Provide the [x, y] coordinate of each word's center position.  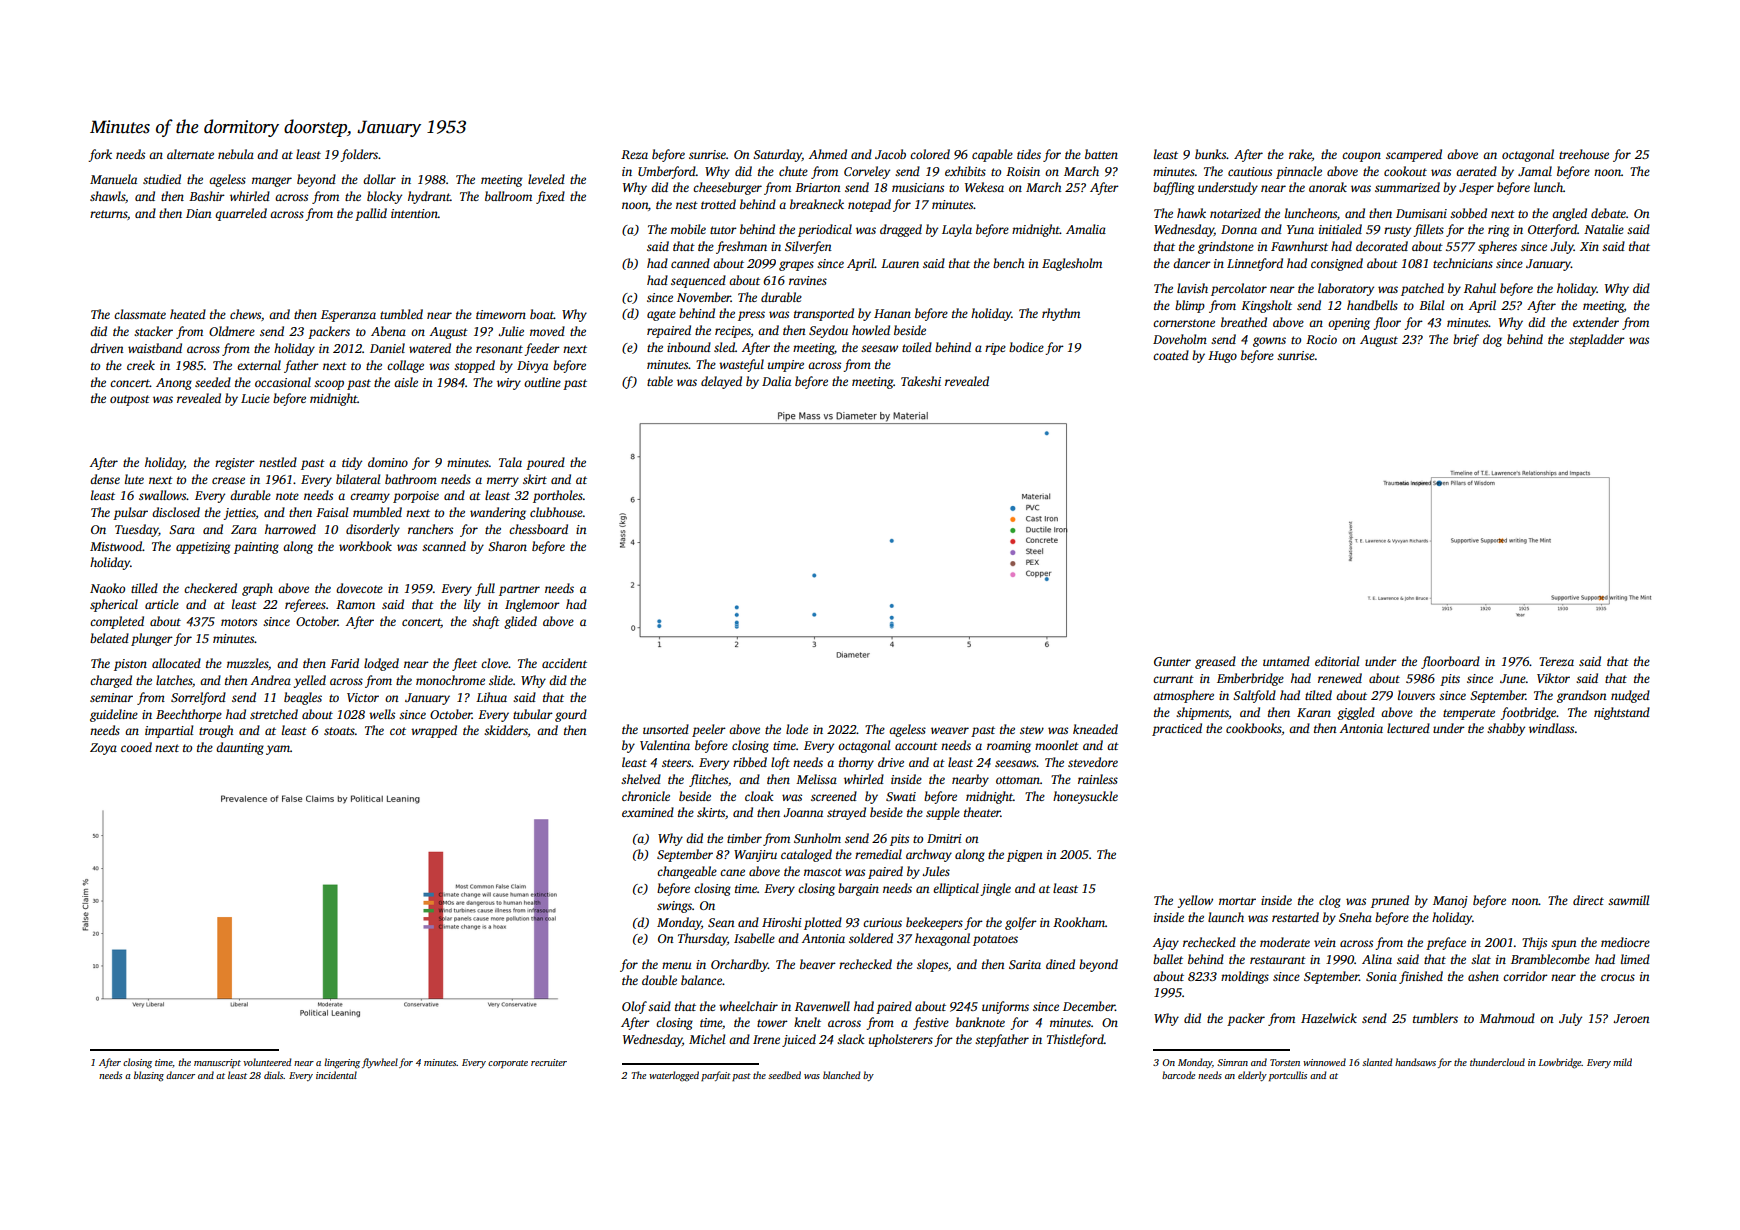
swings [674, 907]
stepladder [1597, 340]
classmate [140, 314]
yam [278, 750]
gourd [571, 715]
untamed [1286, 661]
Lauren [900, 263]
